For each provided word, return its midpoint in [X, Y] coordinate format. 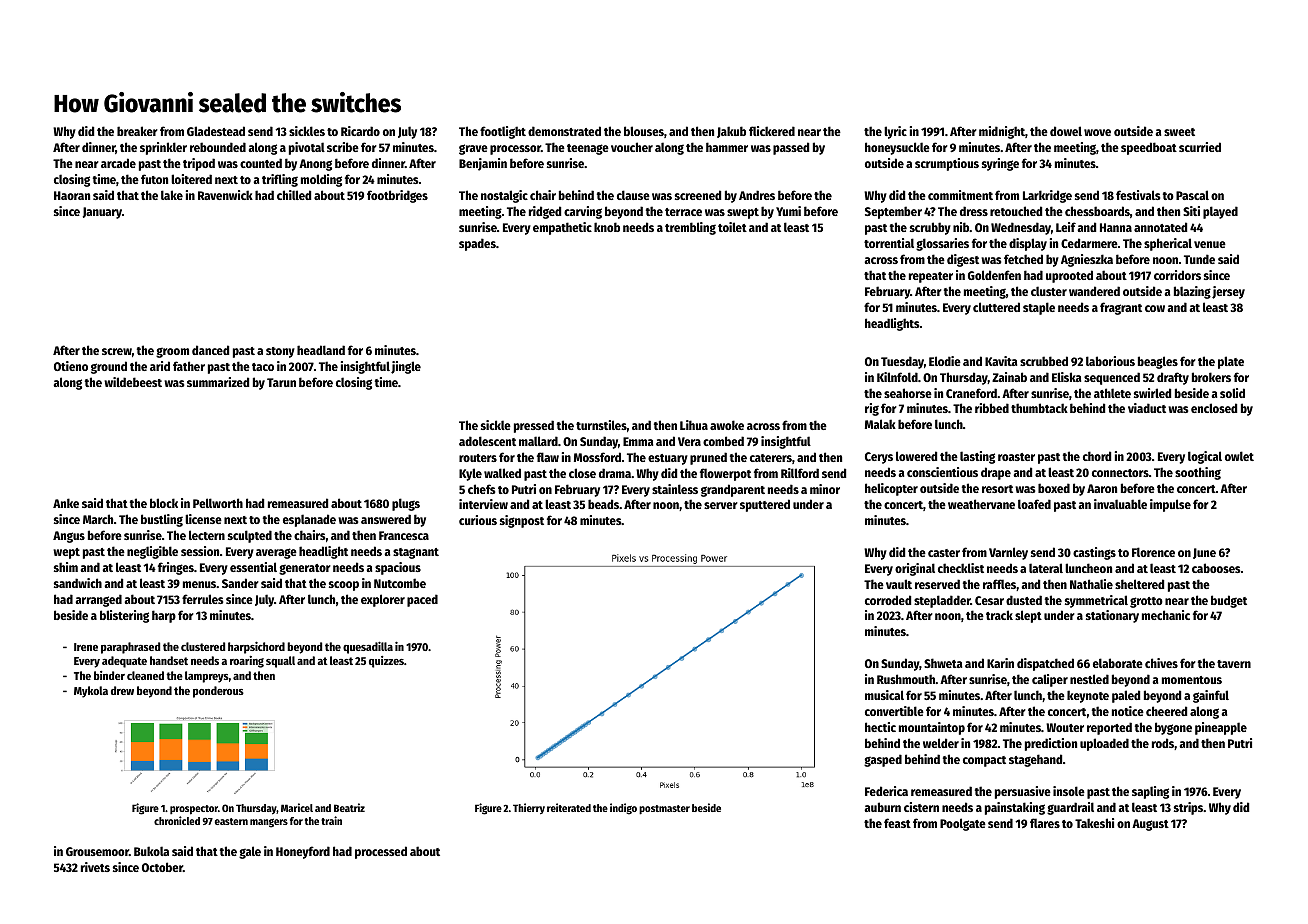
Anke [66, 503]
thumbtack [1039, 408]
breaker [137, 131]
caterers [771, 458]
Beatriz [349, 807]
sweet [1179, 132]
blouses [644, 131]
